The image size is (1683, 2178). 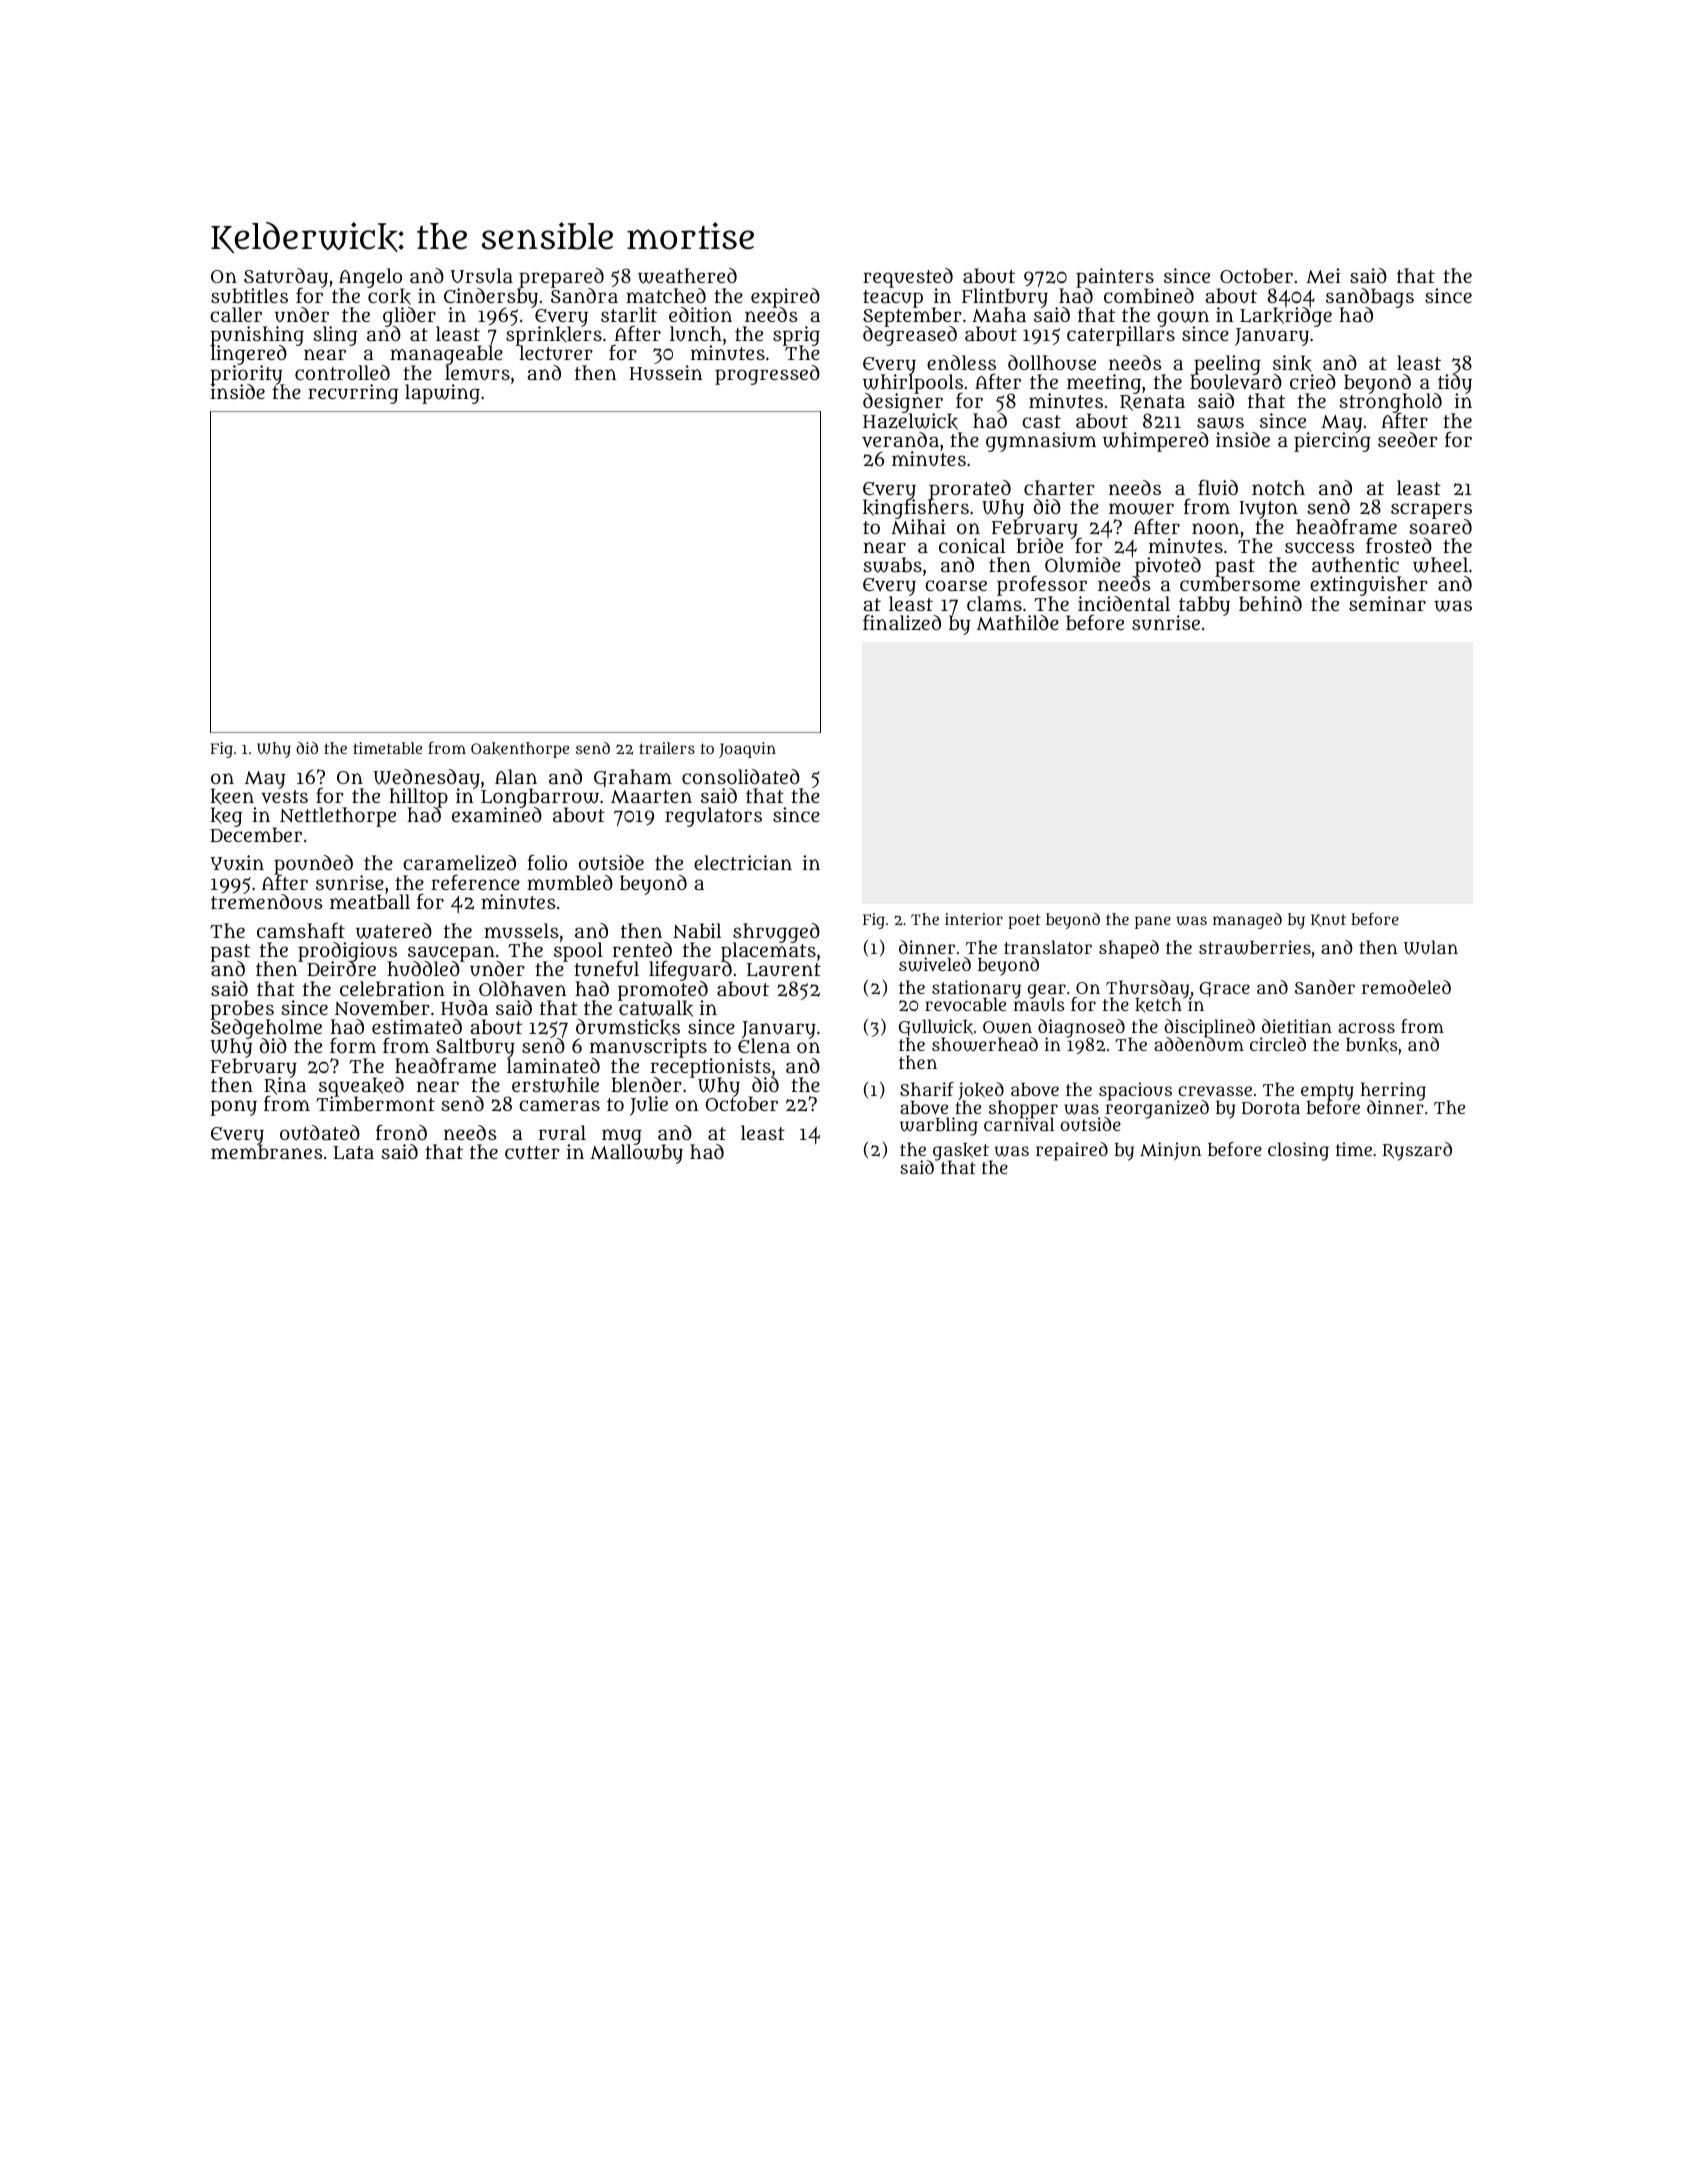 What do you see at coordinates (1323, 276) in the screenshot?
I see `Mei` at bounding box center [1323, 276].
